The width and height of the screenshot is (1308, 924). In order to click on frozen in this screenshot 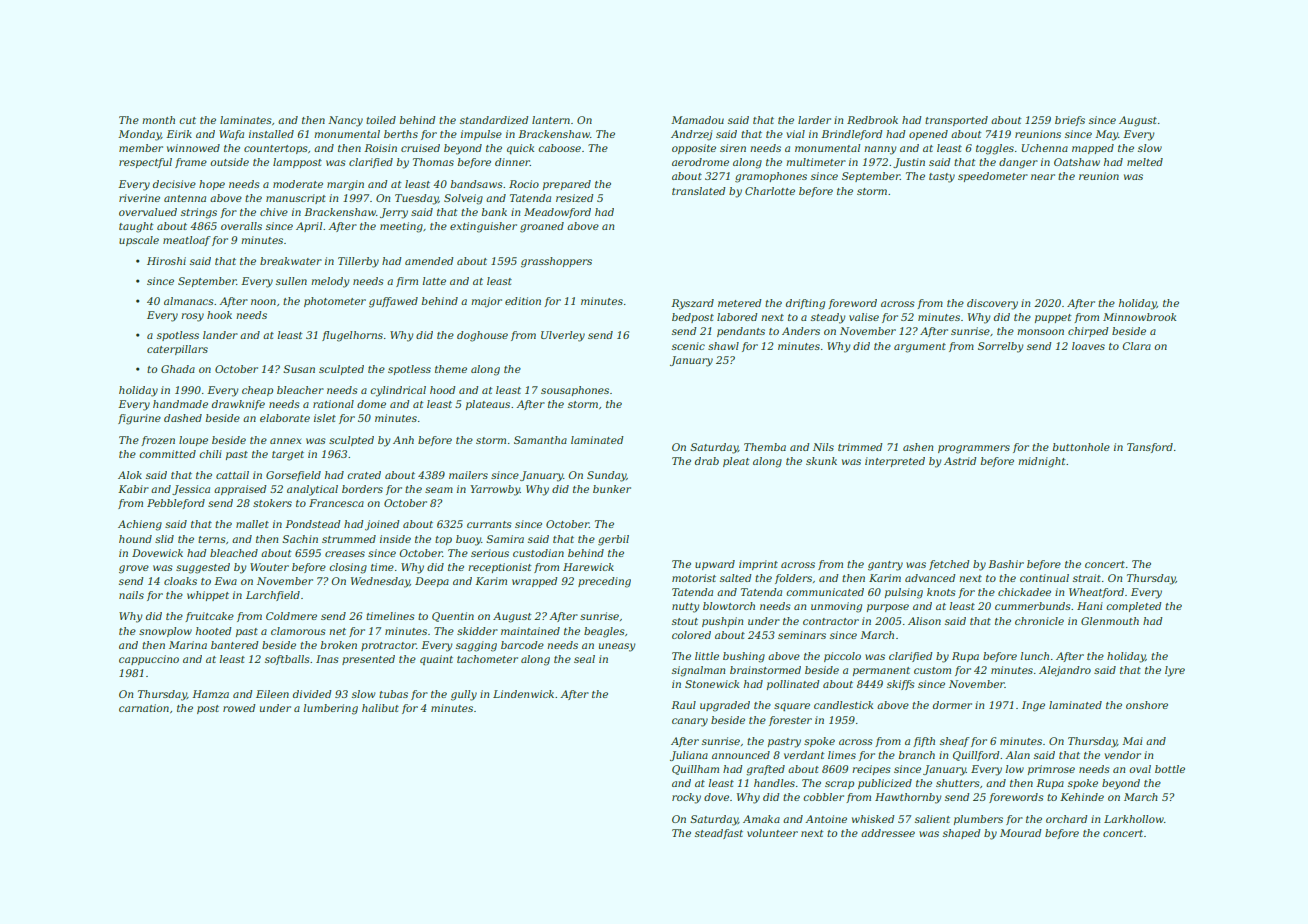, I will do `click(158, 441)`.
